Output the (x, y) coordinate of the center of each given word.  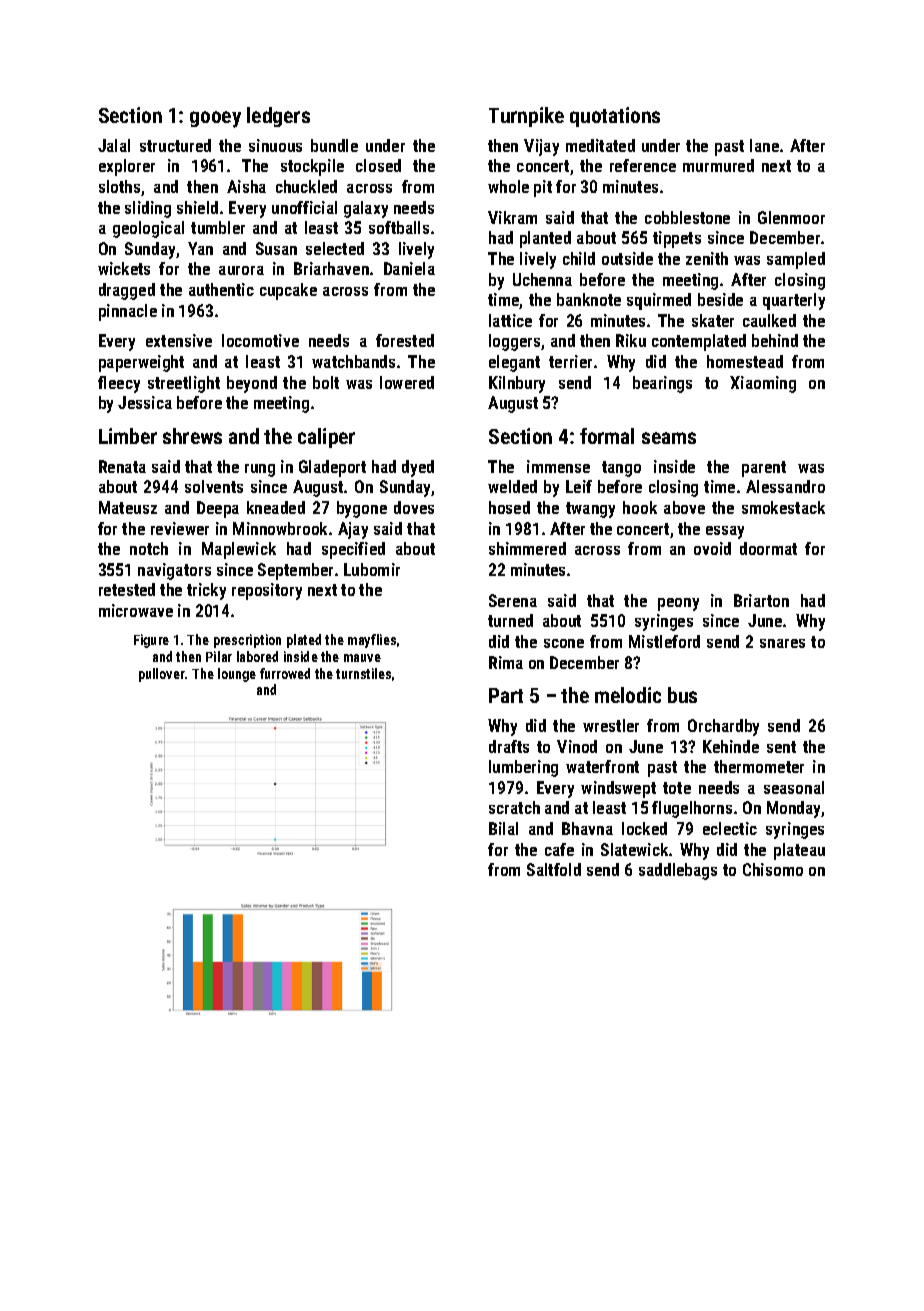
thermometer (759, 766)
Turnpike (526, 117)
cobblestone (687, 217)
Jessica (145, 402)
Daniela (409, 268)
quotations (615, 117)
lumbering (523, 768)
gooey (215, 119)
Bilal (503, 828)
